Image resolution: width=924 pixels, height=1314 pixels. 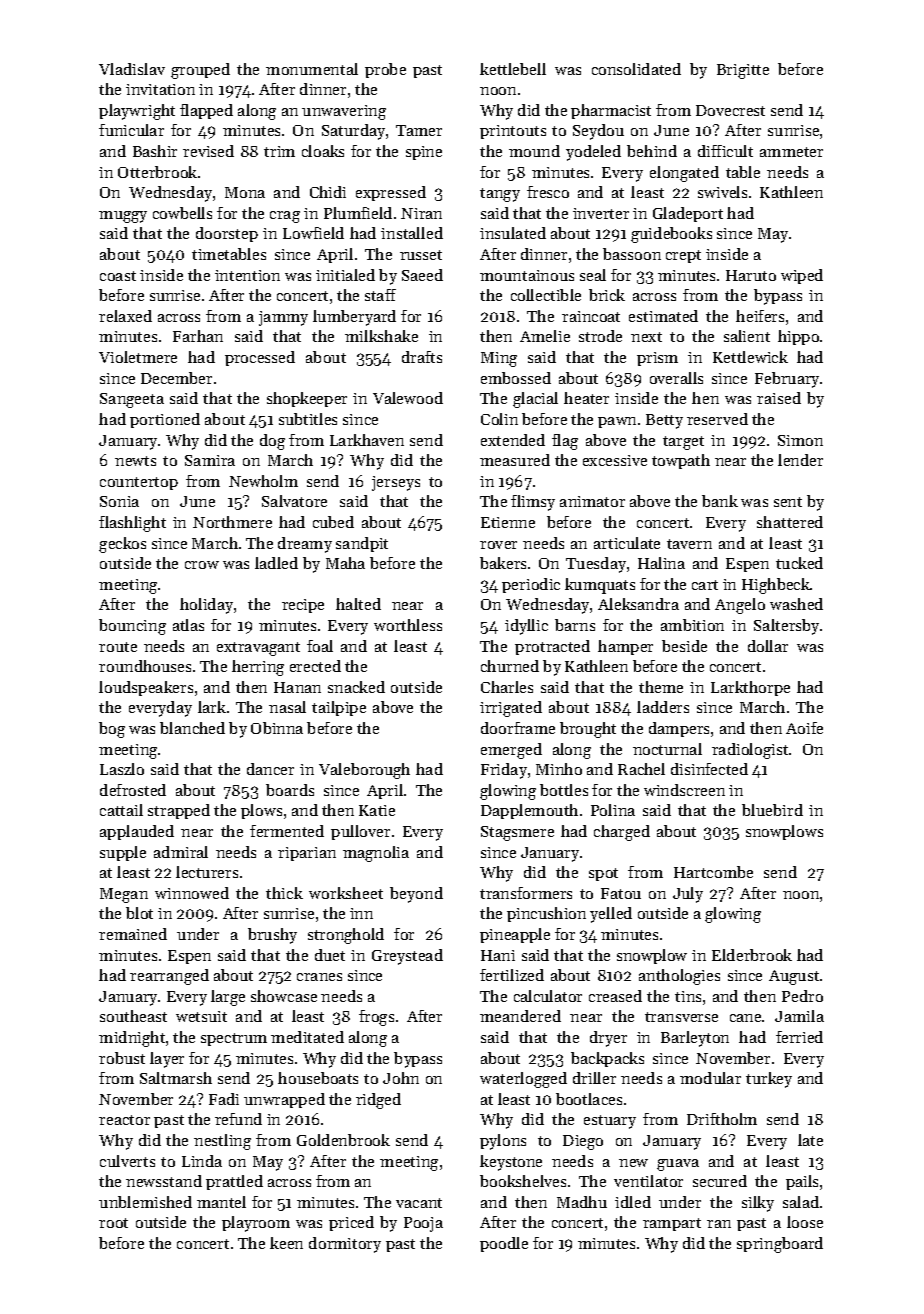 I want to click on springboard, so click(x=780, y=1245).
